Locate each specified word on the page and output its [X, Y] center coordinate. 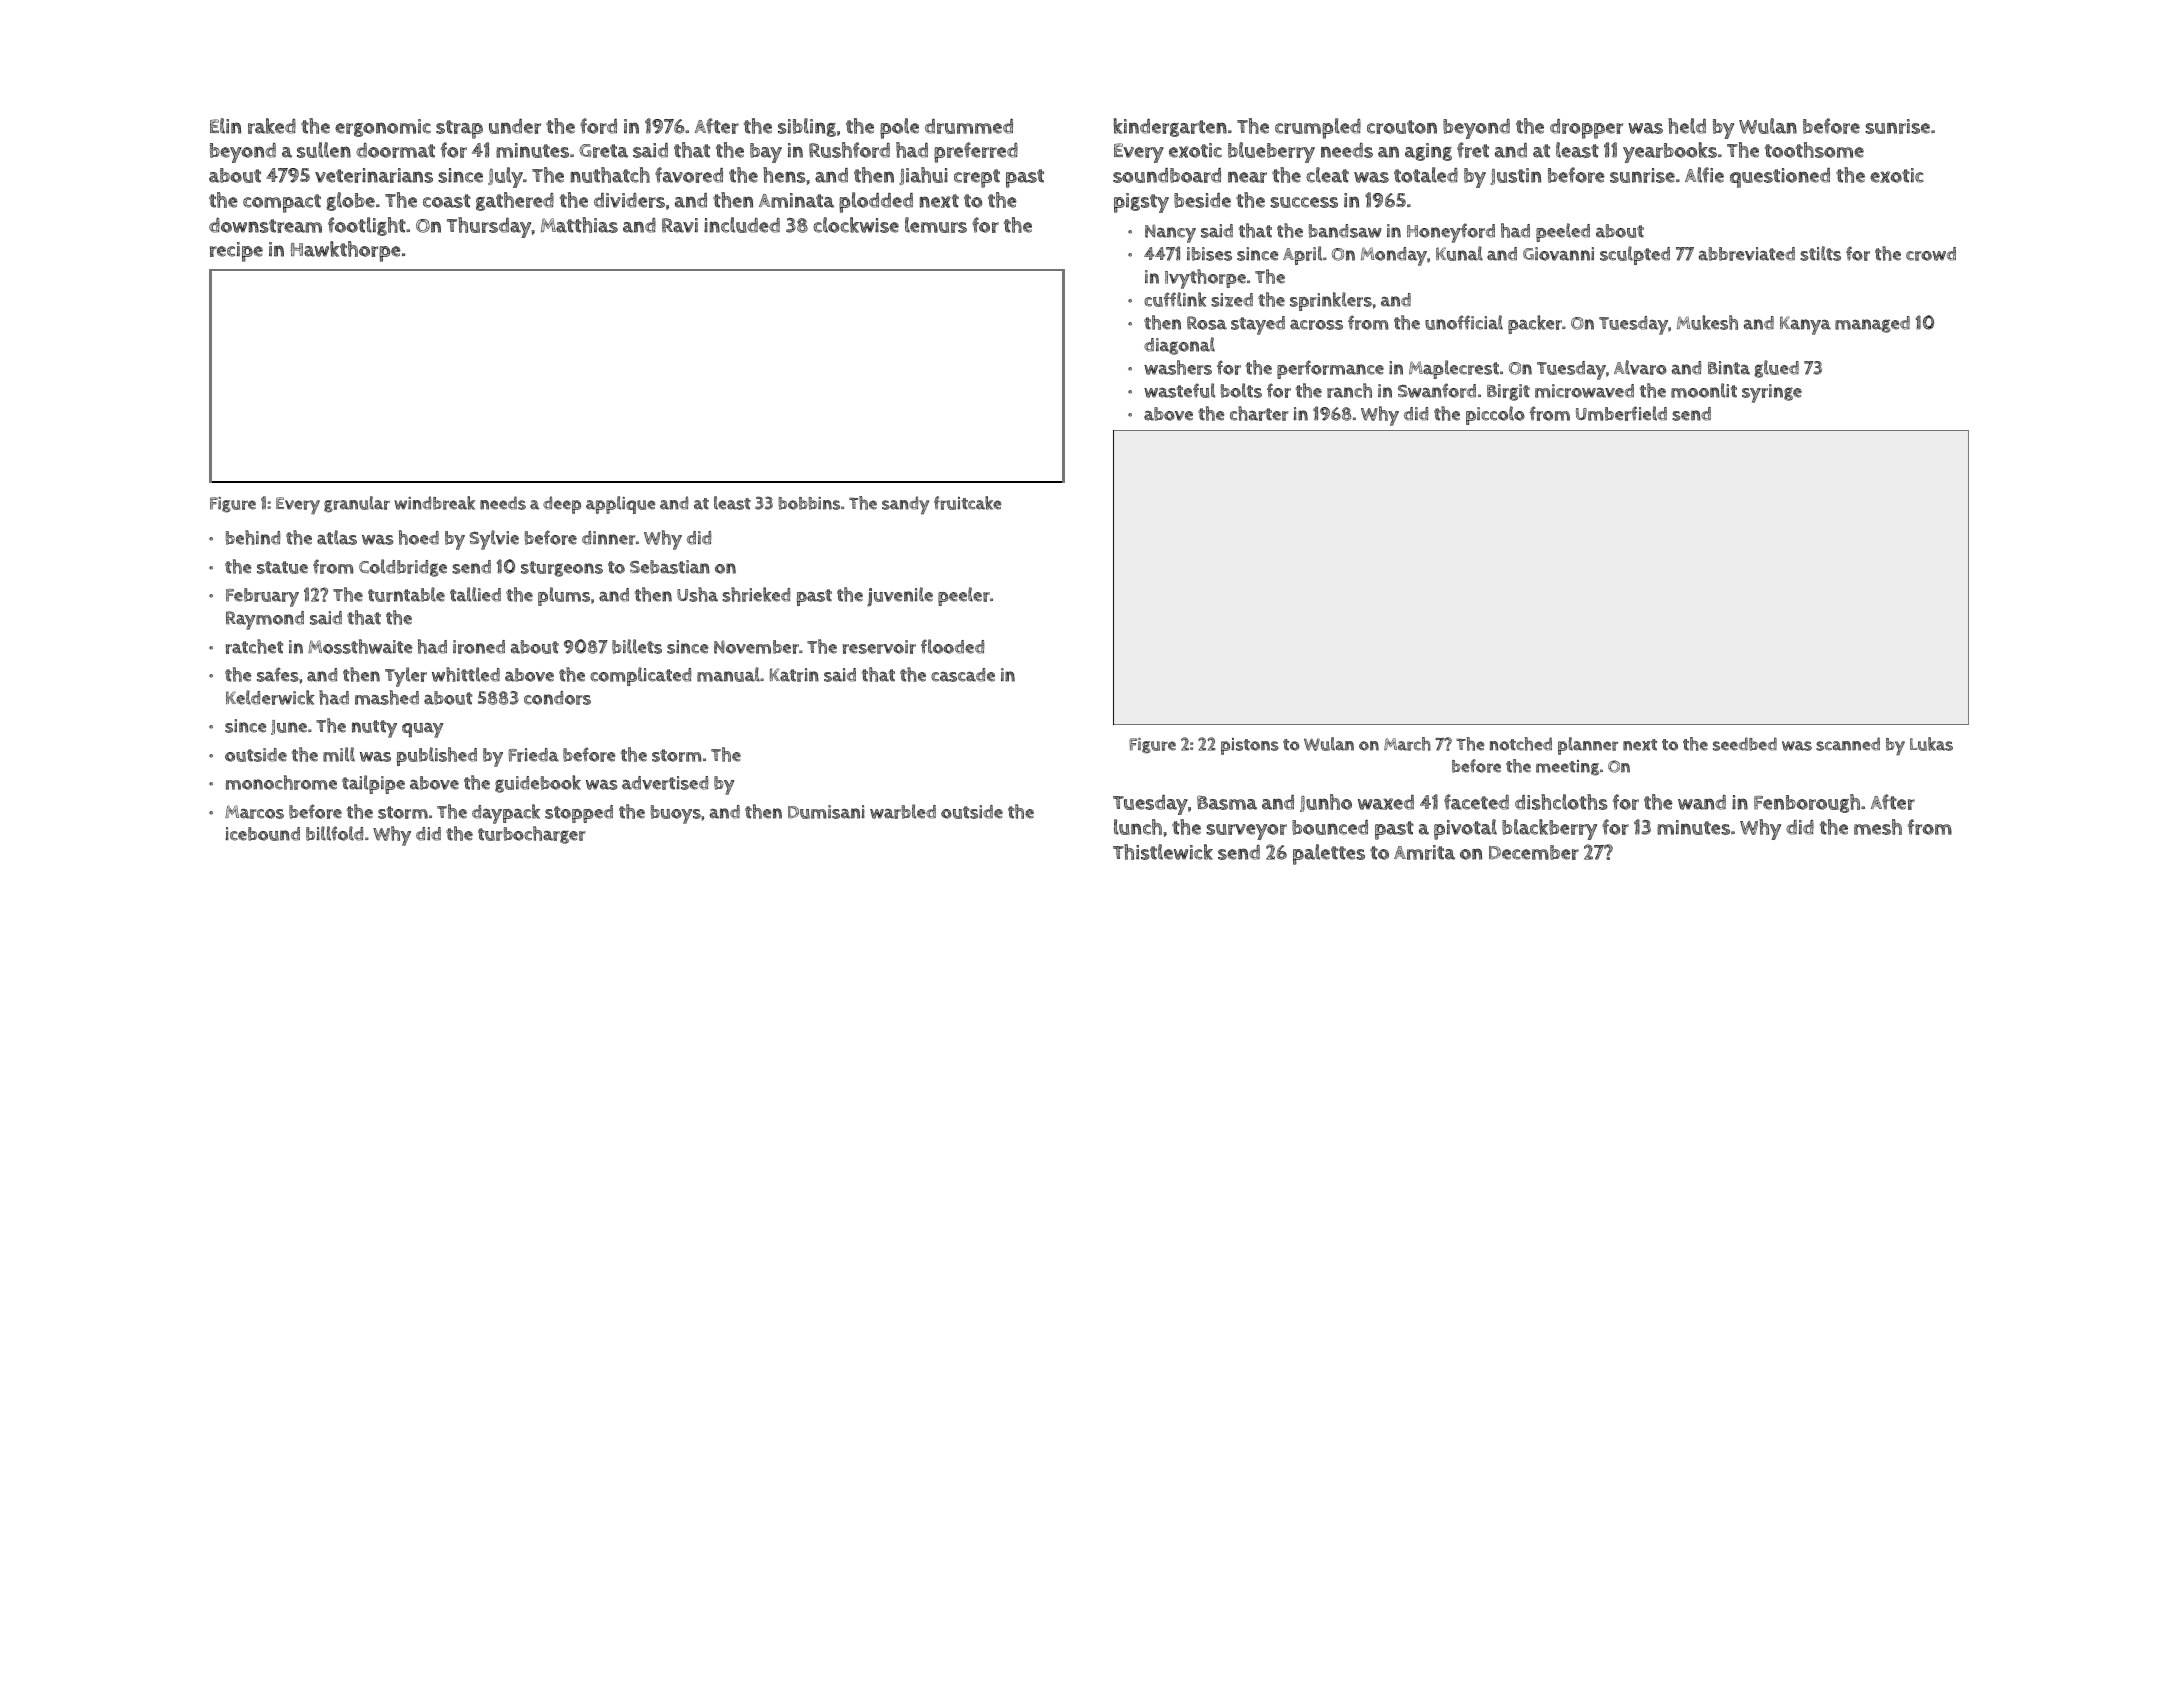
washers [1178, 367]
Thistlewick [1163, 852]
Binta [1729, 368]
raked [272, 126]
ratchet [255, 646]
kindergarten [1170, 127]
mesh [1878, 827]
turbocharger [532, 835]
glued [1776, 369]
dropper [1586, 129]
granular [357, 504]
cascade [963, 675]
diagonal [1179, 346]
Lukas [1931, 744]
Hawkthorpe [346, 251]
